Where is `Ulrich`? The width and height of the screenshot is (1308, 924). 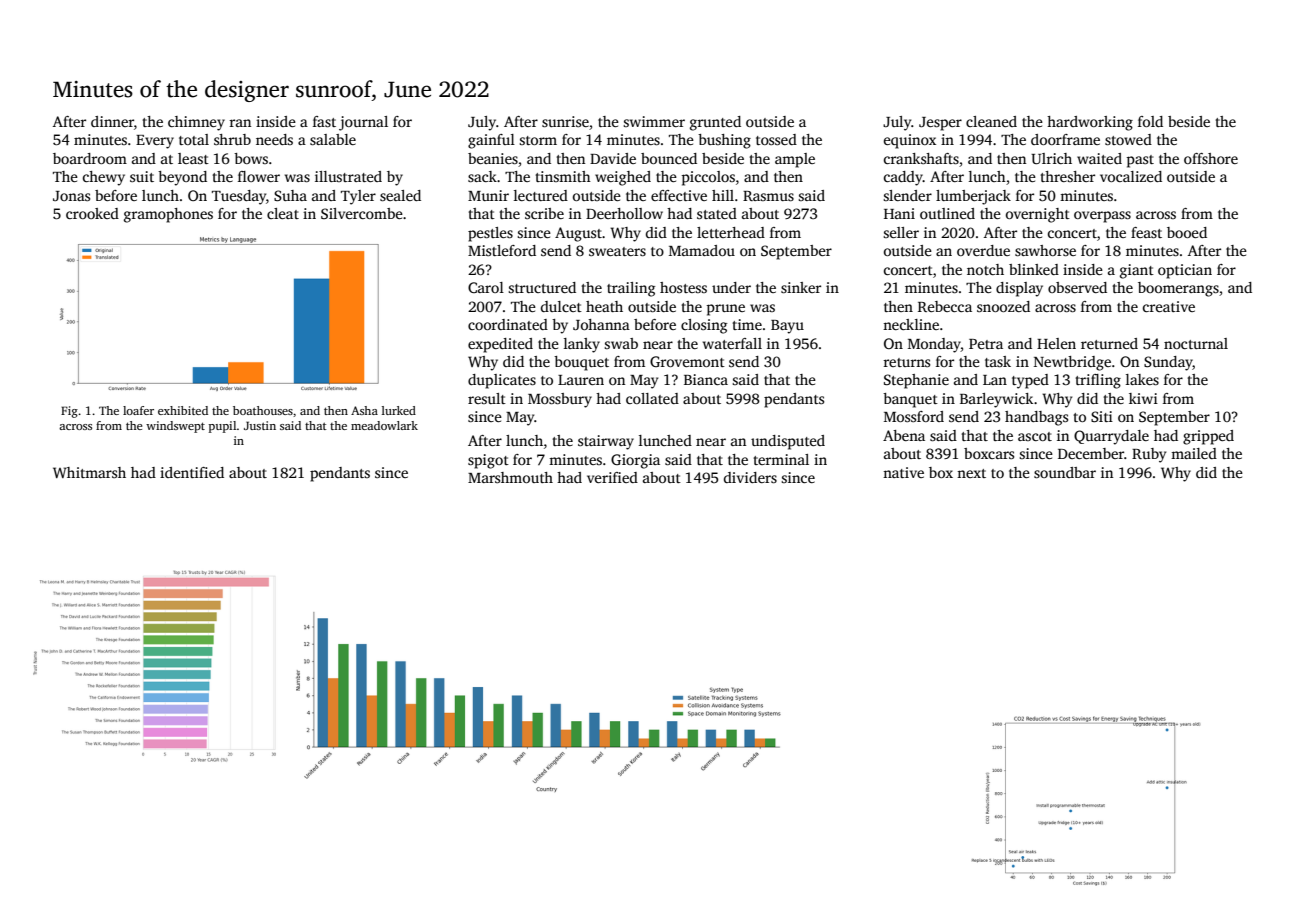 Ulrich is located at coordinates (1051, 158).
